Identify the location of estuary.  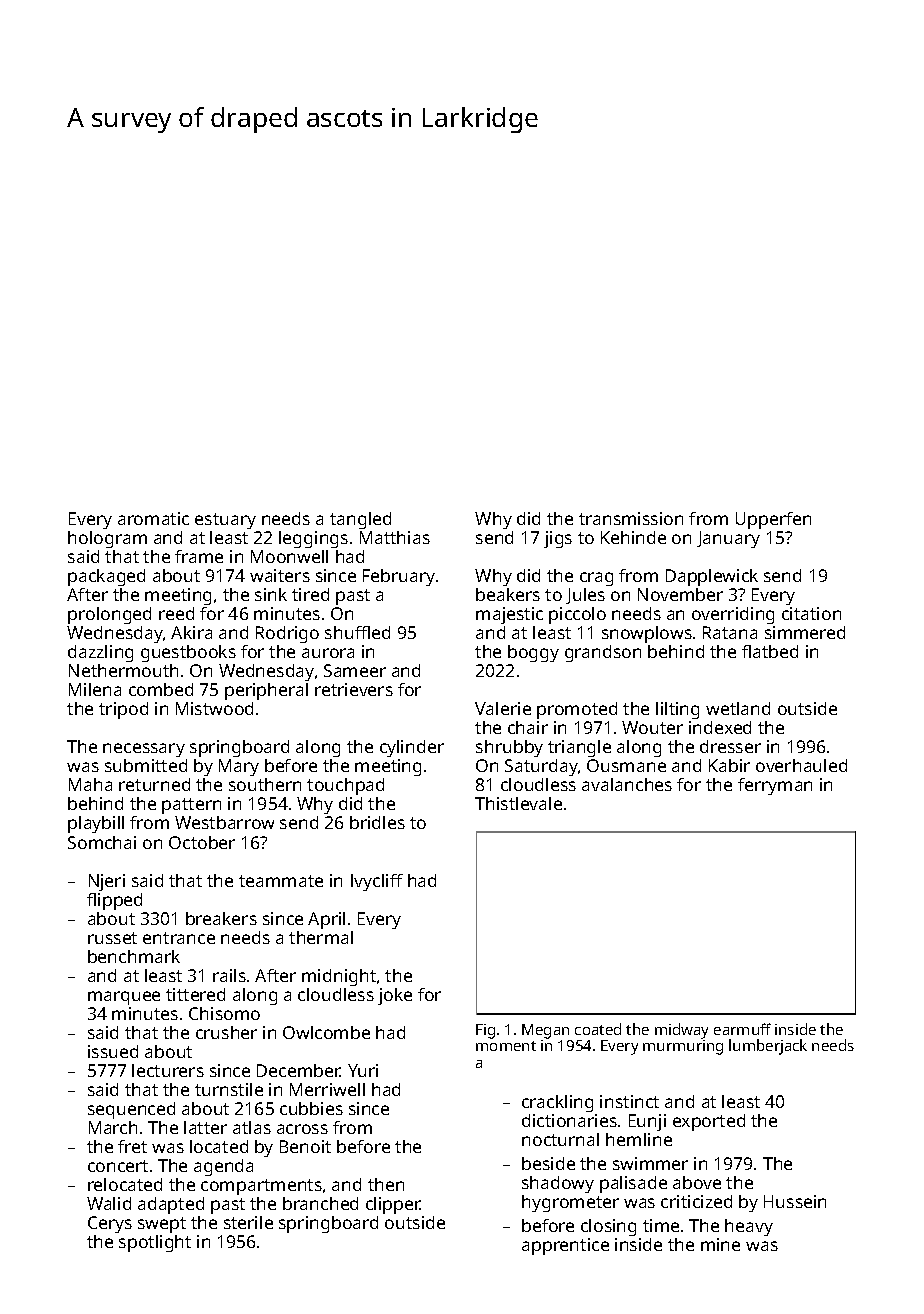
(225, 521).
